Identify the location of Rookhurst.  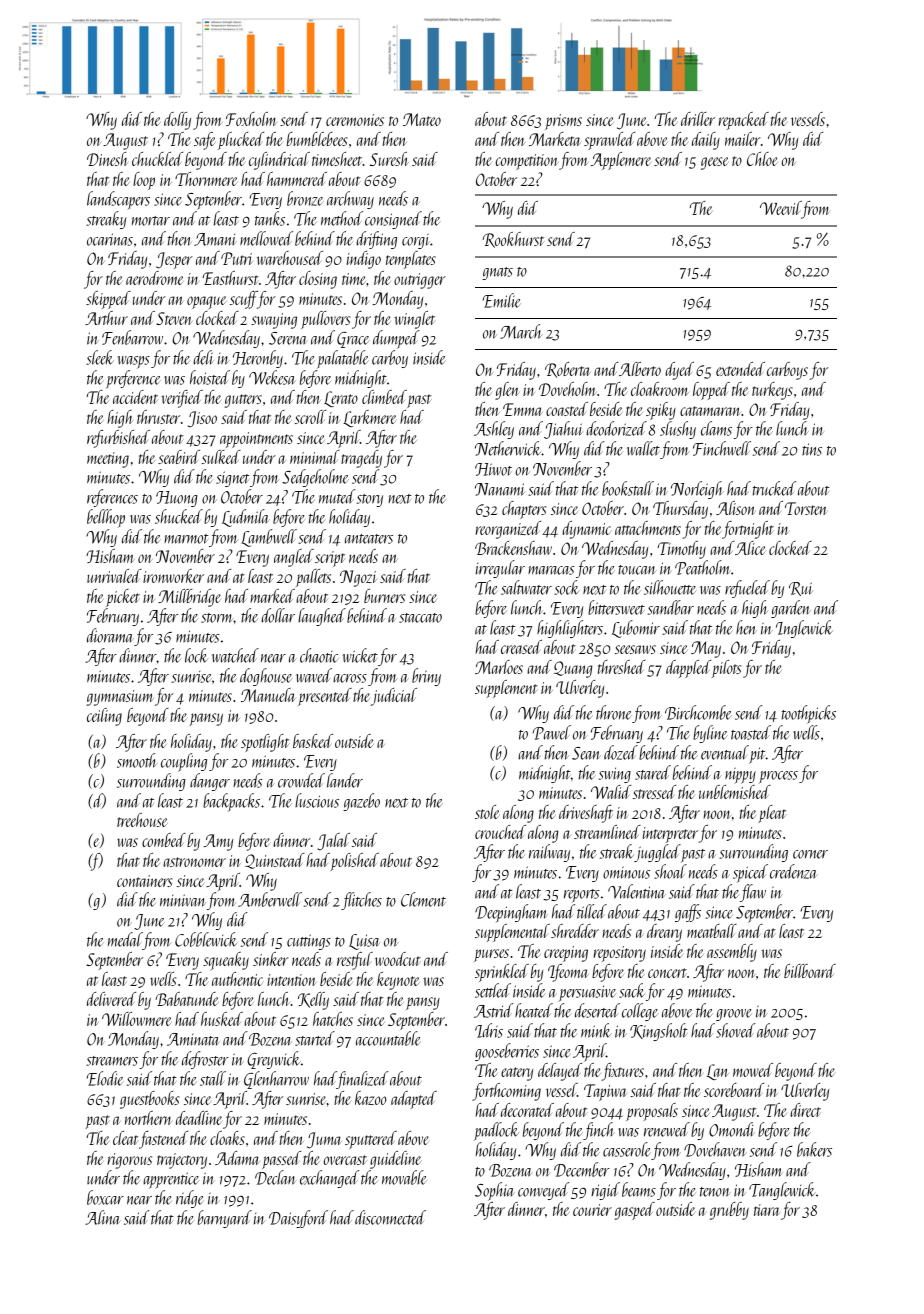
(513, 240).
